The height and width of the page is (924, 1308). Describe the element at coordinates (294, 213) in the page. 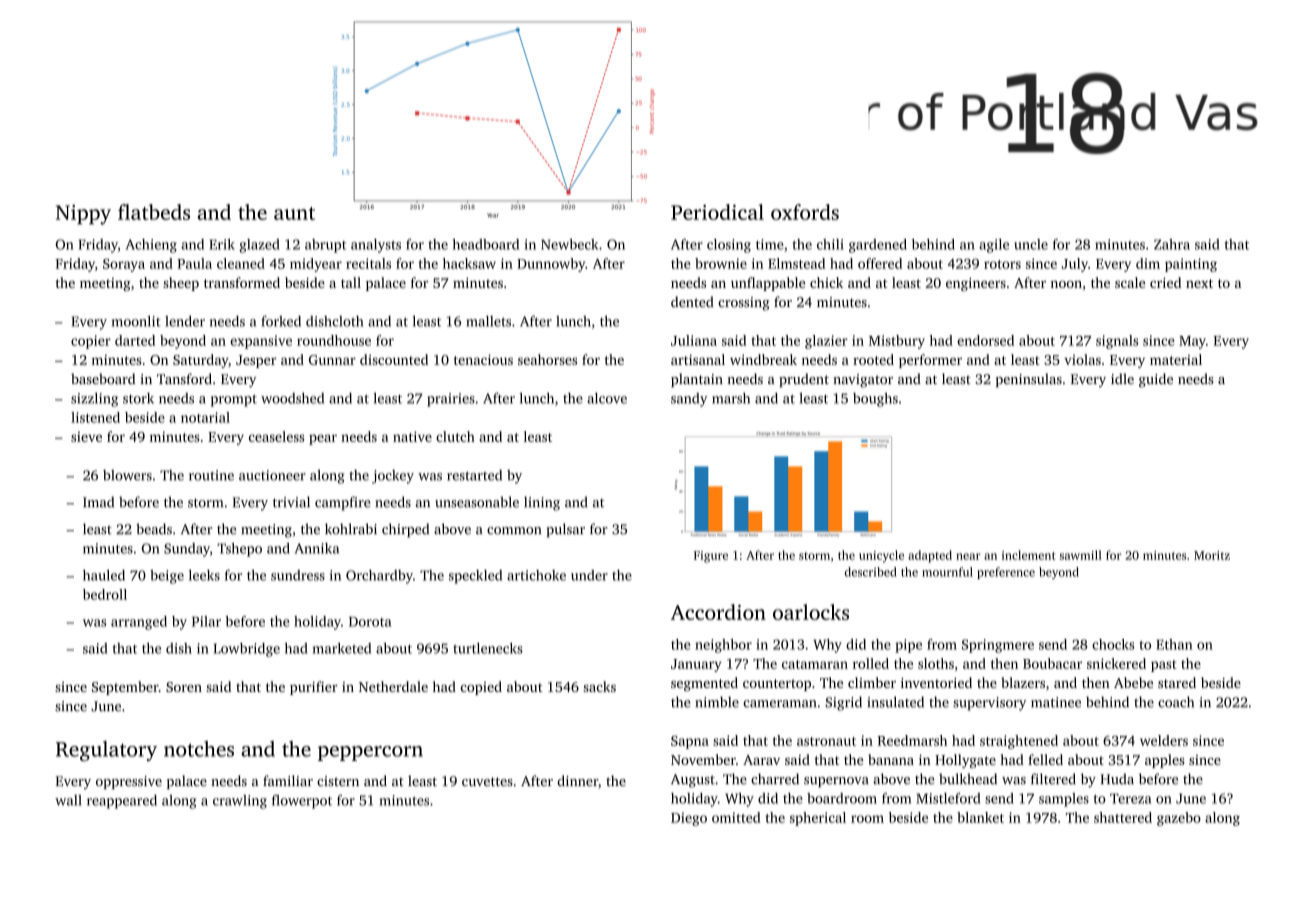

I see `aunt` at that location.
